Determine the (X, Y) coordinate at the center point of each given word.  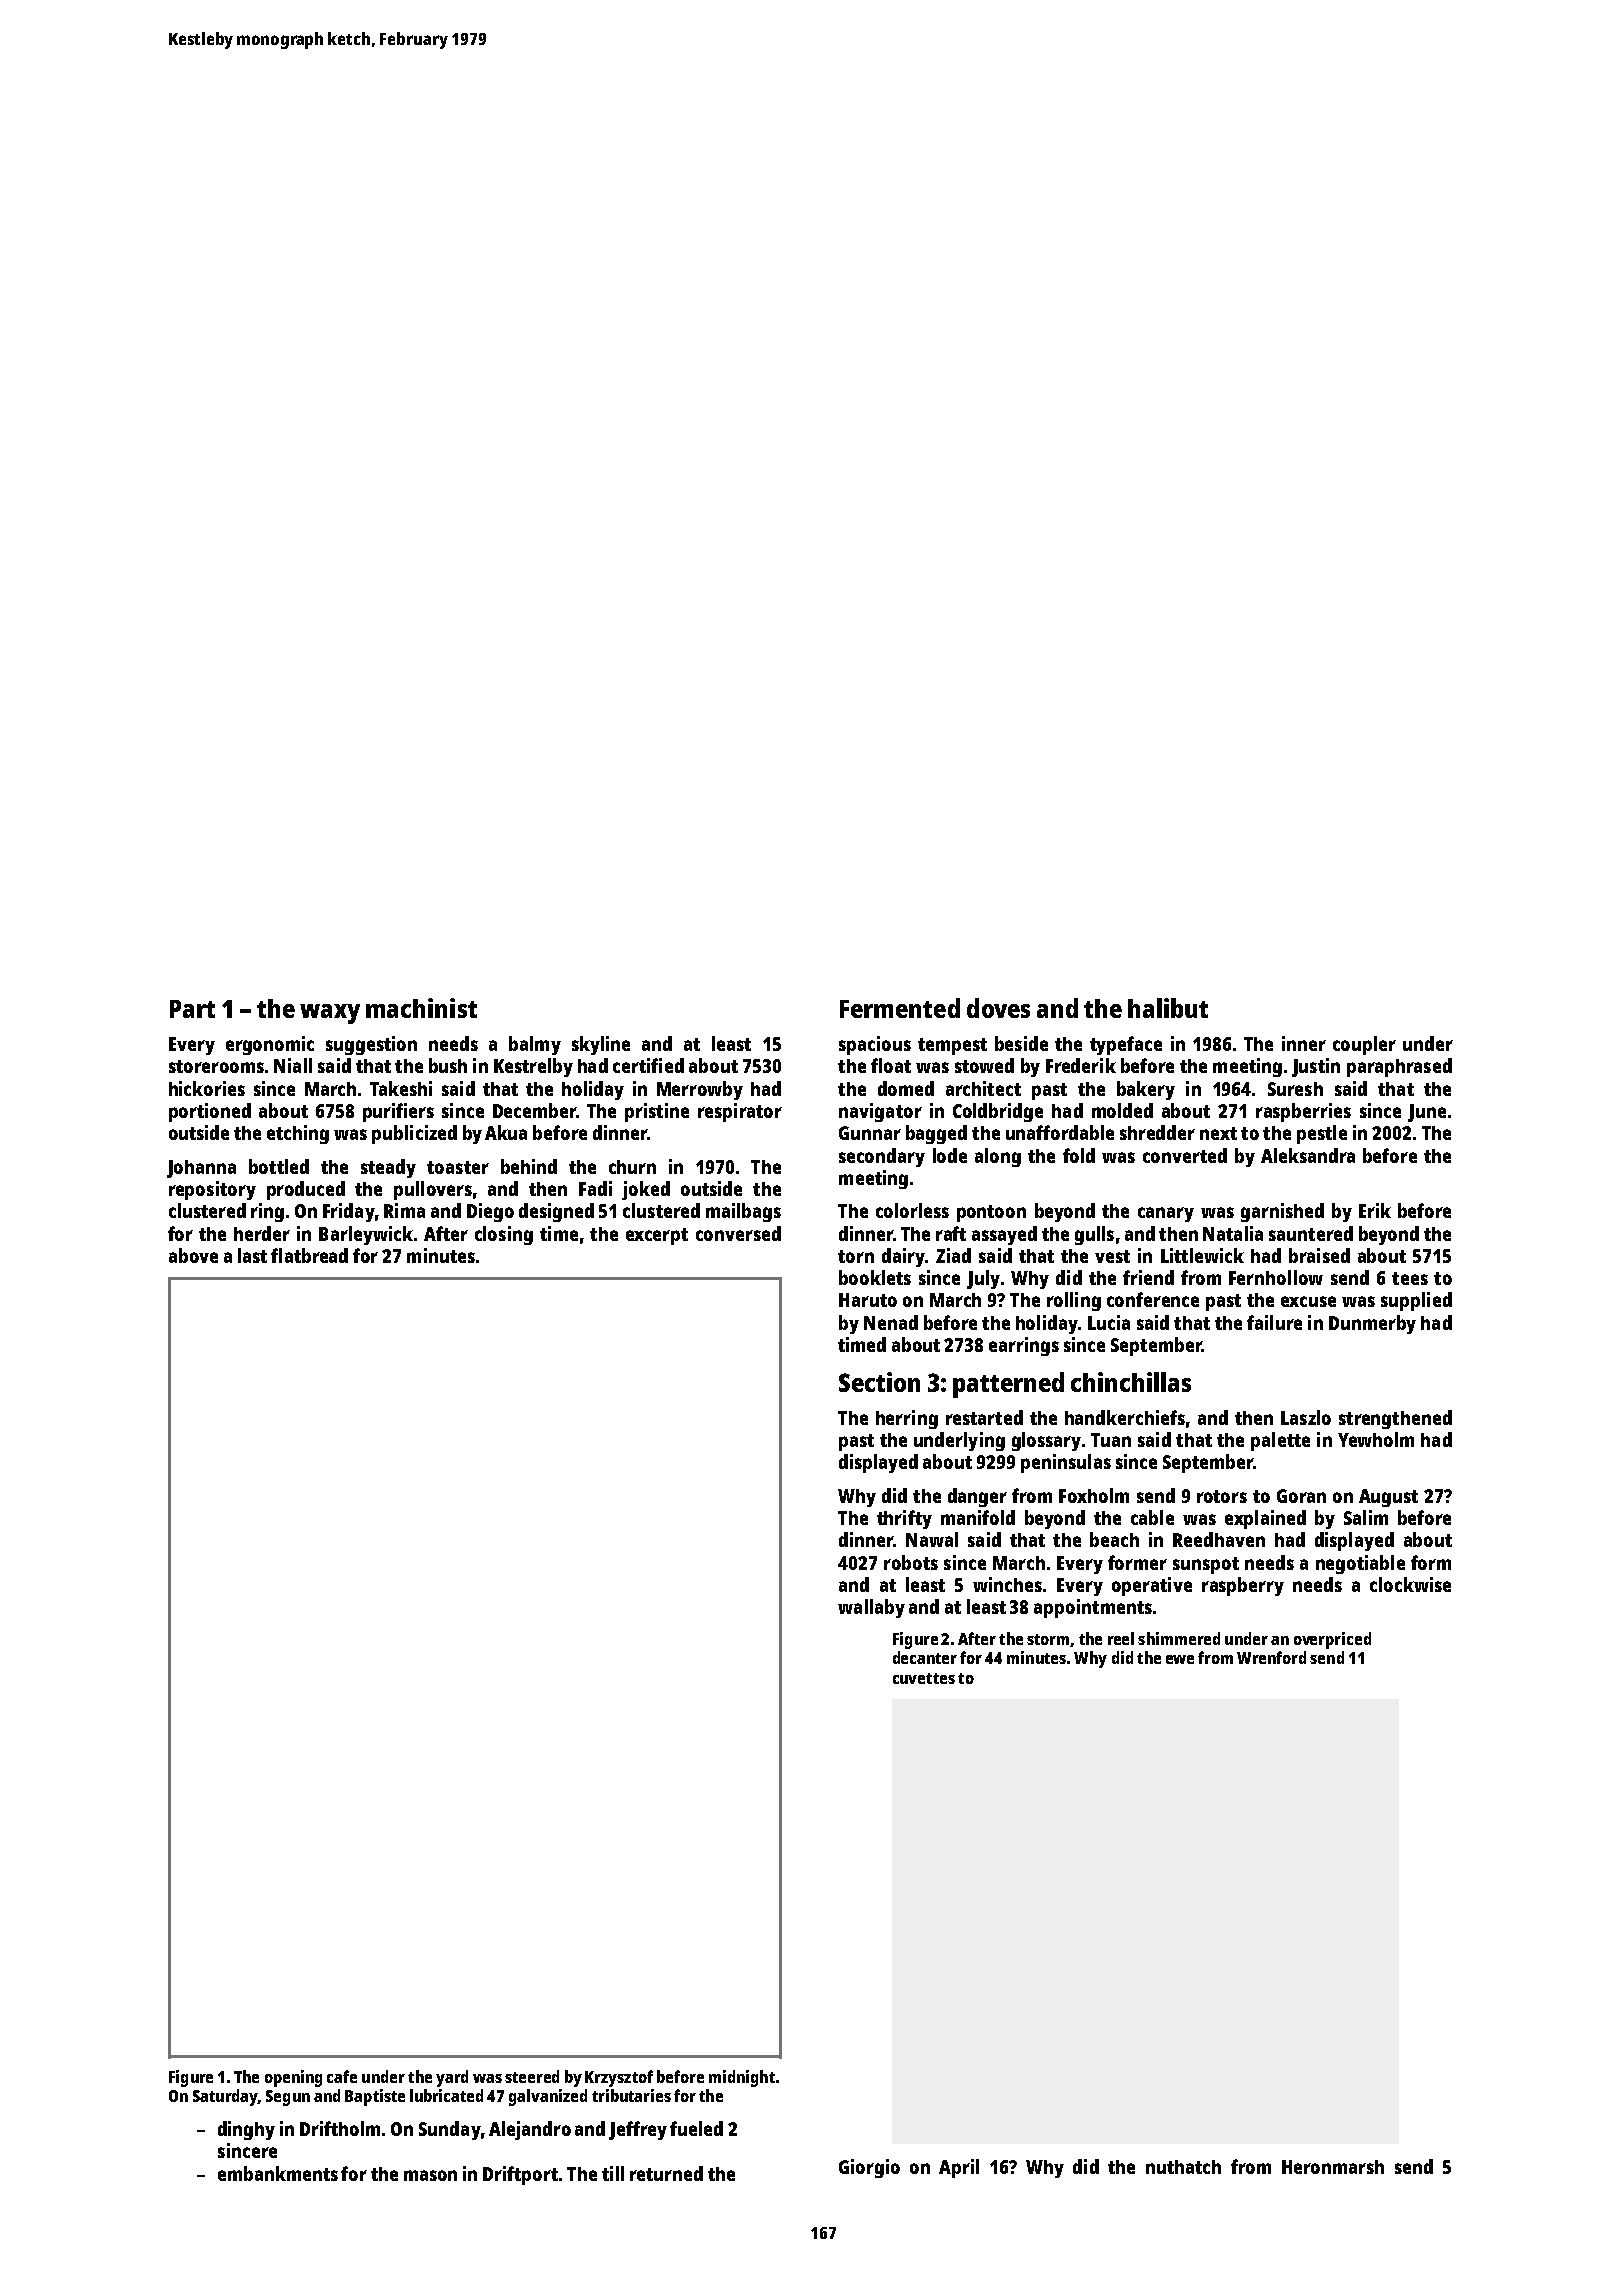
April (959, 2168)
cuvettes (924, 1678)
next (1218, 1133)
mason (430, 2175)
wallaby (871, 1608)
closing (504, 1235)
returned (666, 2173)
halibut (1168, 1008)
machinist (421, 1008)
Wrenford (1271, 1657)
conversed (738, 1233)
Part (192, 1009)
